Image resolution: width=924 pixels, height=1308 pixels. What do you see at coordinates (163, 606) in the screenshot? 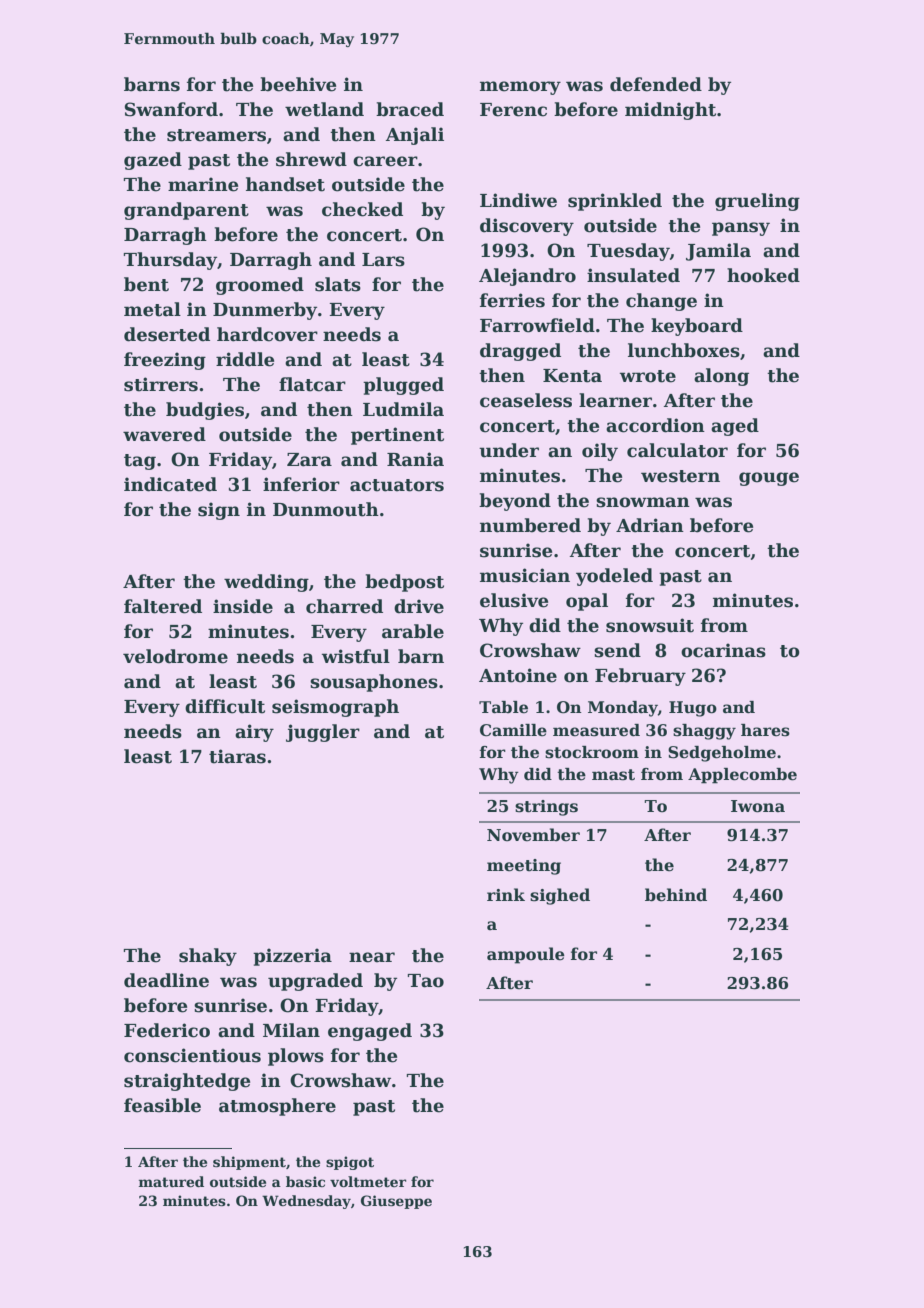
I see `faltered` at bounding box center [163, 606].
